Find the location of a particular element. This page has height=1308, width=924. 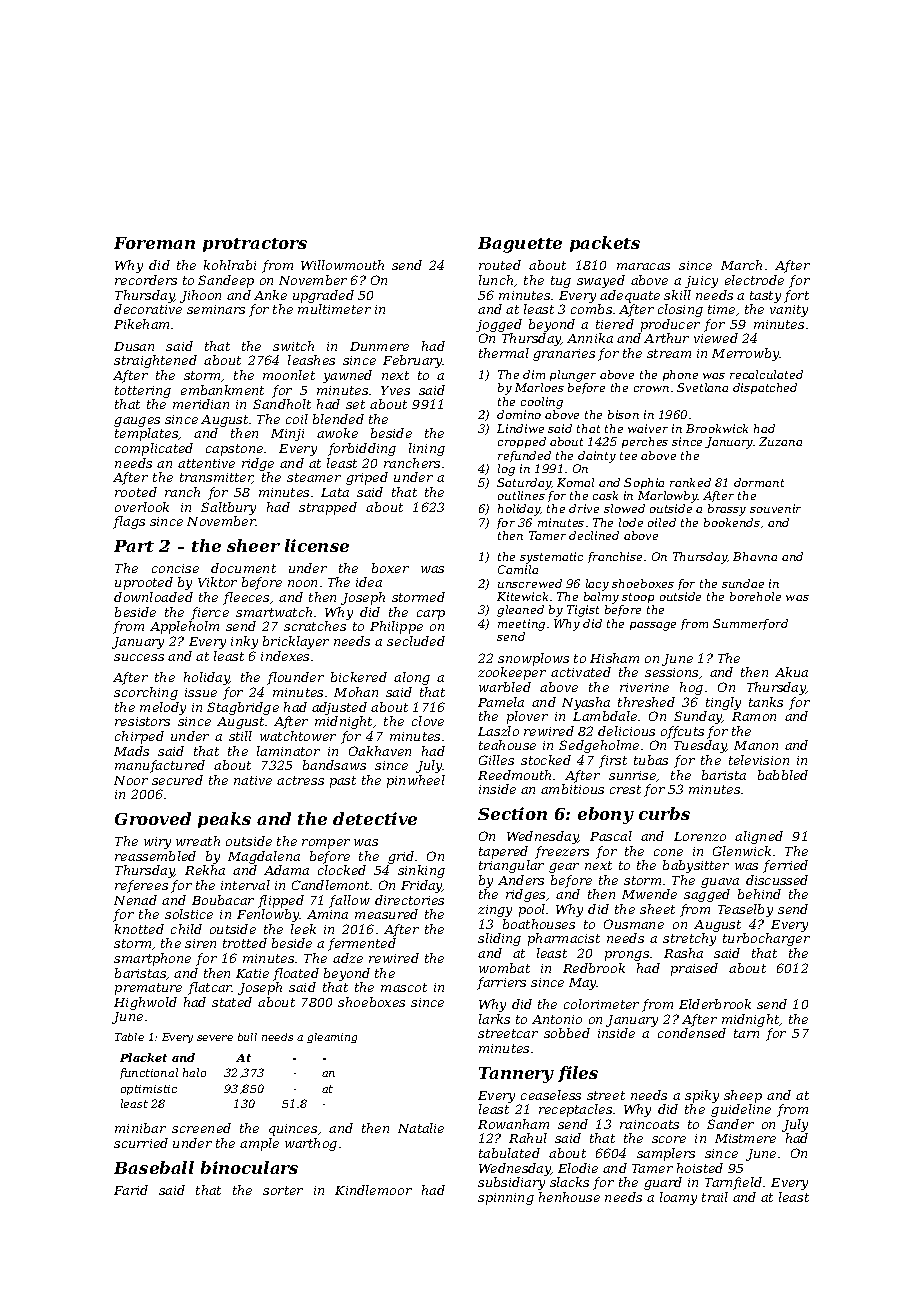

Willowmouth is located at coordinates (342, 265).
